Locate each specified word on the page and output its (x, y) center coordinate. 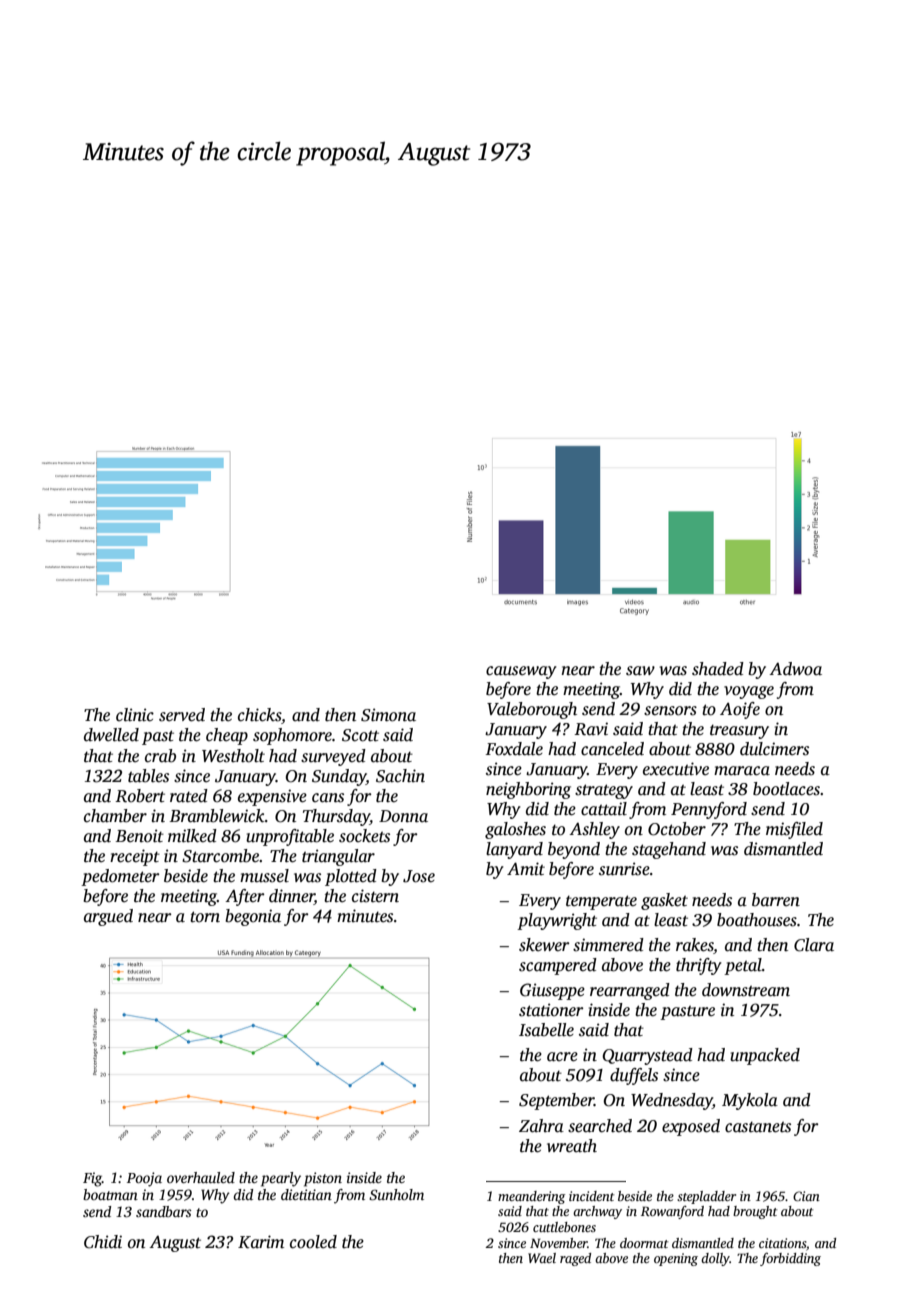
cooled (313, 1242)
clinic (135, 715)
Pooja (144, 1179)
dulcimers (774, 749)
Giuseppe (552, 991)
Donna (403, 816)
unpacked (765, 1056)
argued (108, 917)
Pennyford (709, 810)
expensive (272, 797)
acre (562, 1057)
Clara (814, 945)
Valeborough (532, 710)
